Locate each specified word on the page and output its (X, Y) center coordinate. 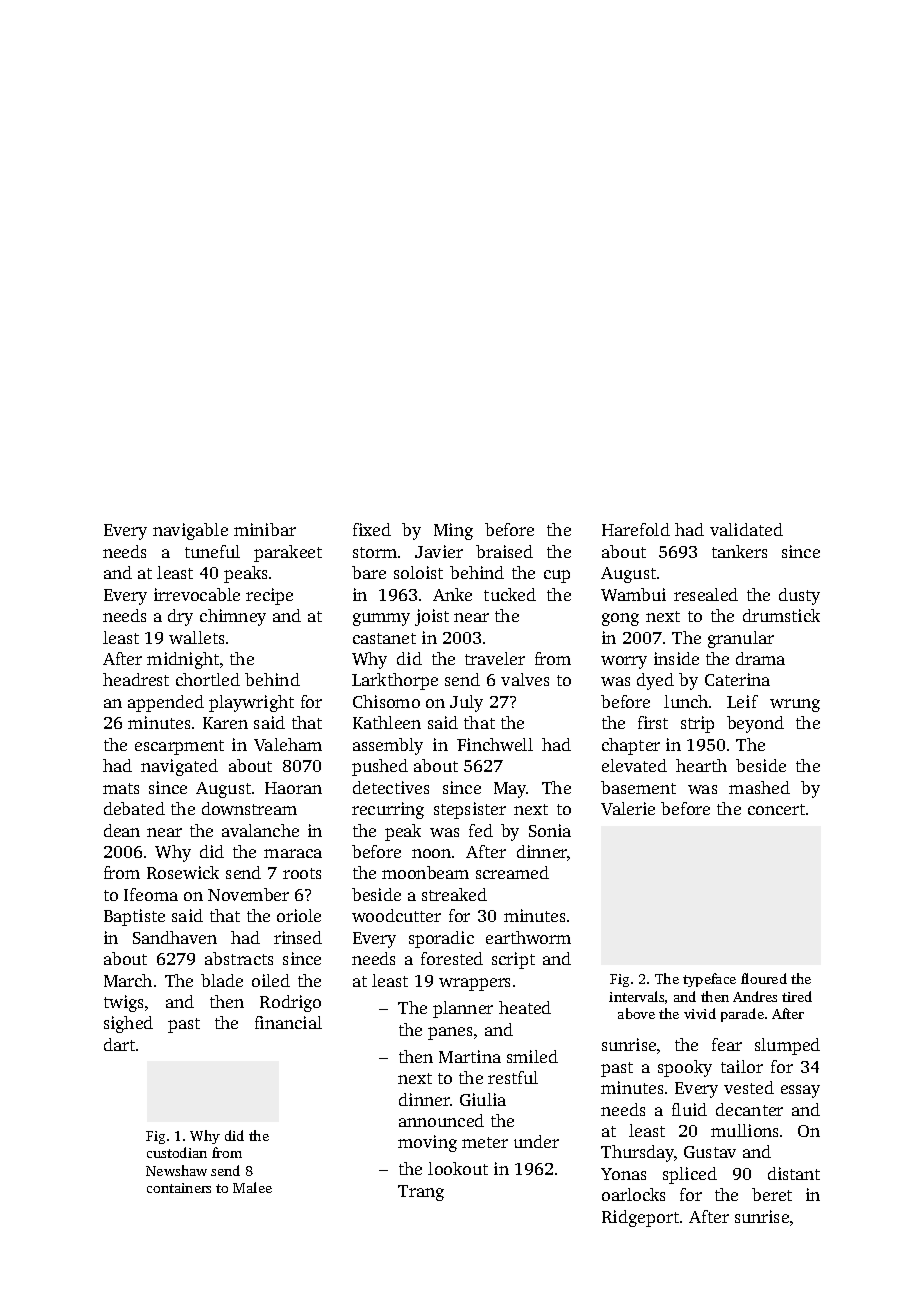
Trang (421, 1193)
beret (772, 1194)
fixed (372, 529)
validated (746, 529)
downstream (249, 808)
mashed (759, 787)
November (248, 894)
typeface (709, 980)
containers (179, 1188)
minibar (265, 529)
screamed (512, 872)
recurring (388, 810)
